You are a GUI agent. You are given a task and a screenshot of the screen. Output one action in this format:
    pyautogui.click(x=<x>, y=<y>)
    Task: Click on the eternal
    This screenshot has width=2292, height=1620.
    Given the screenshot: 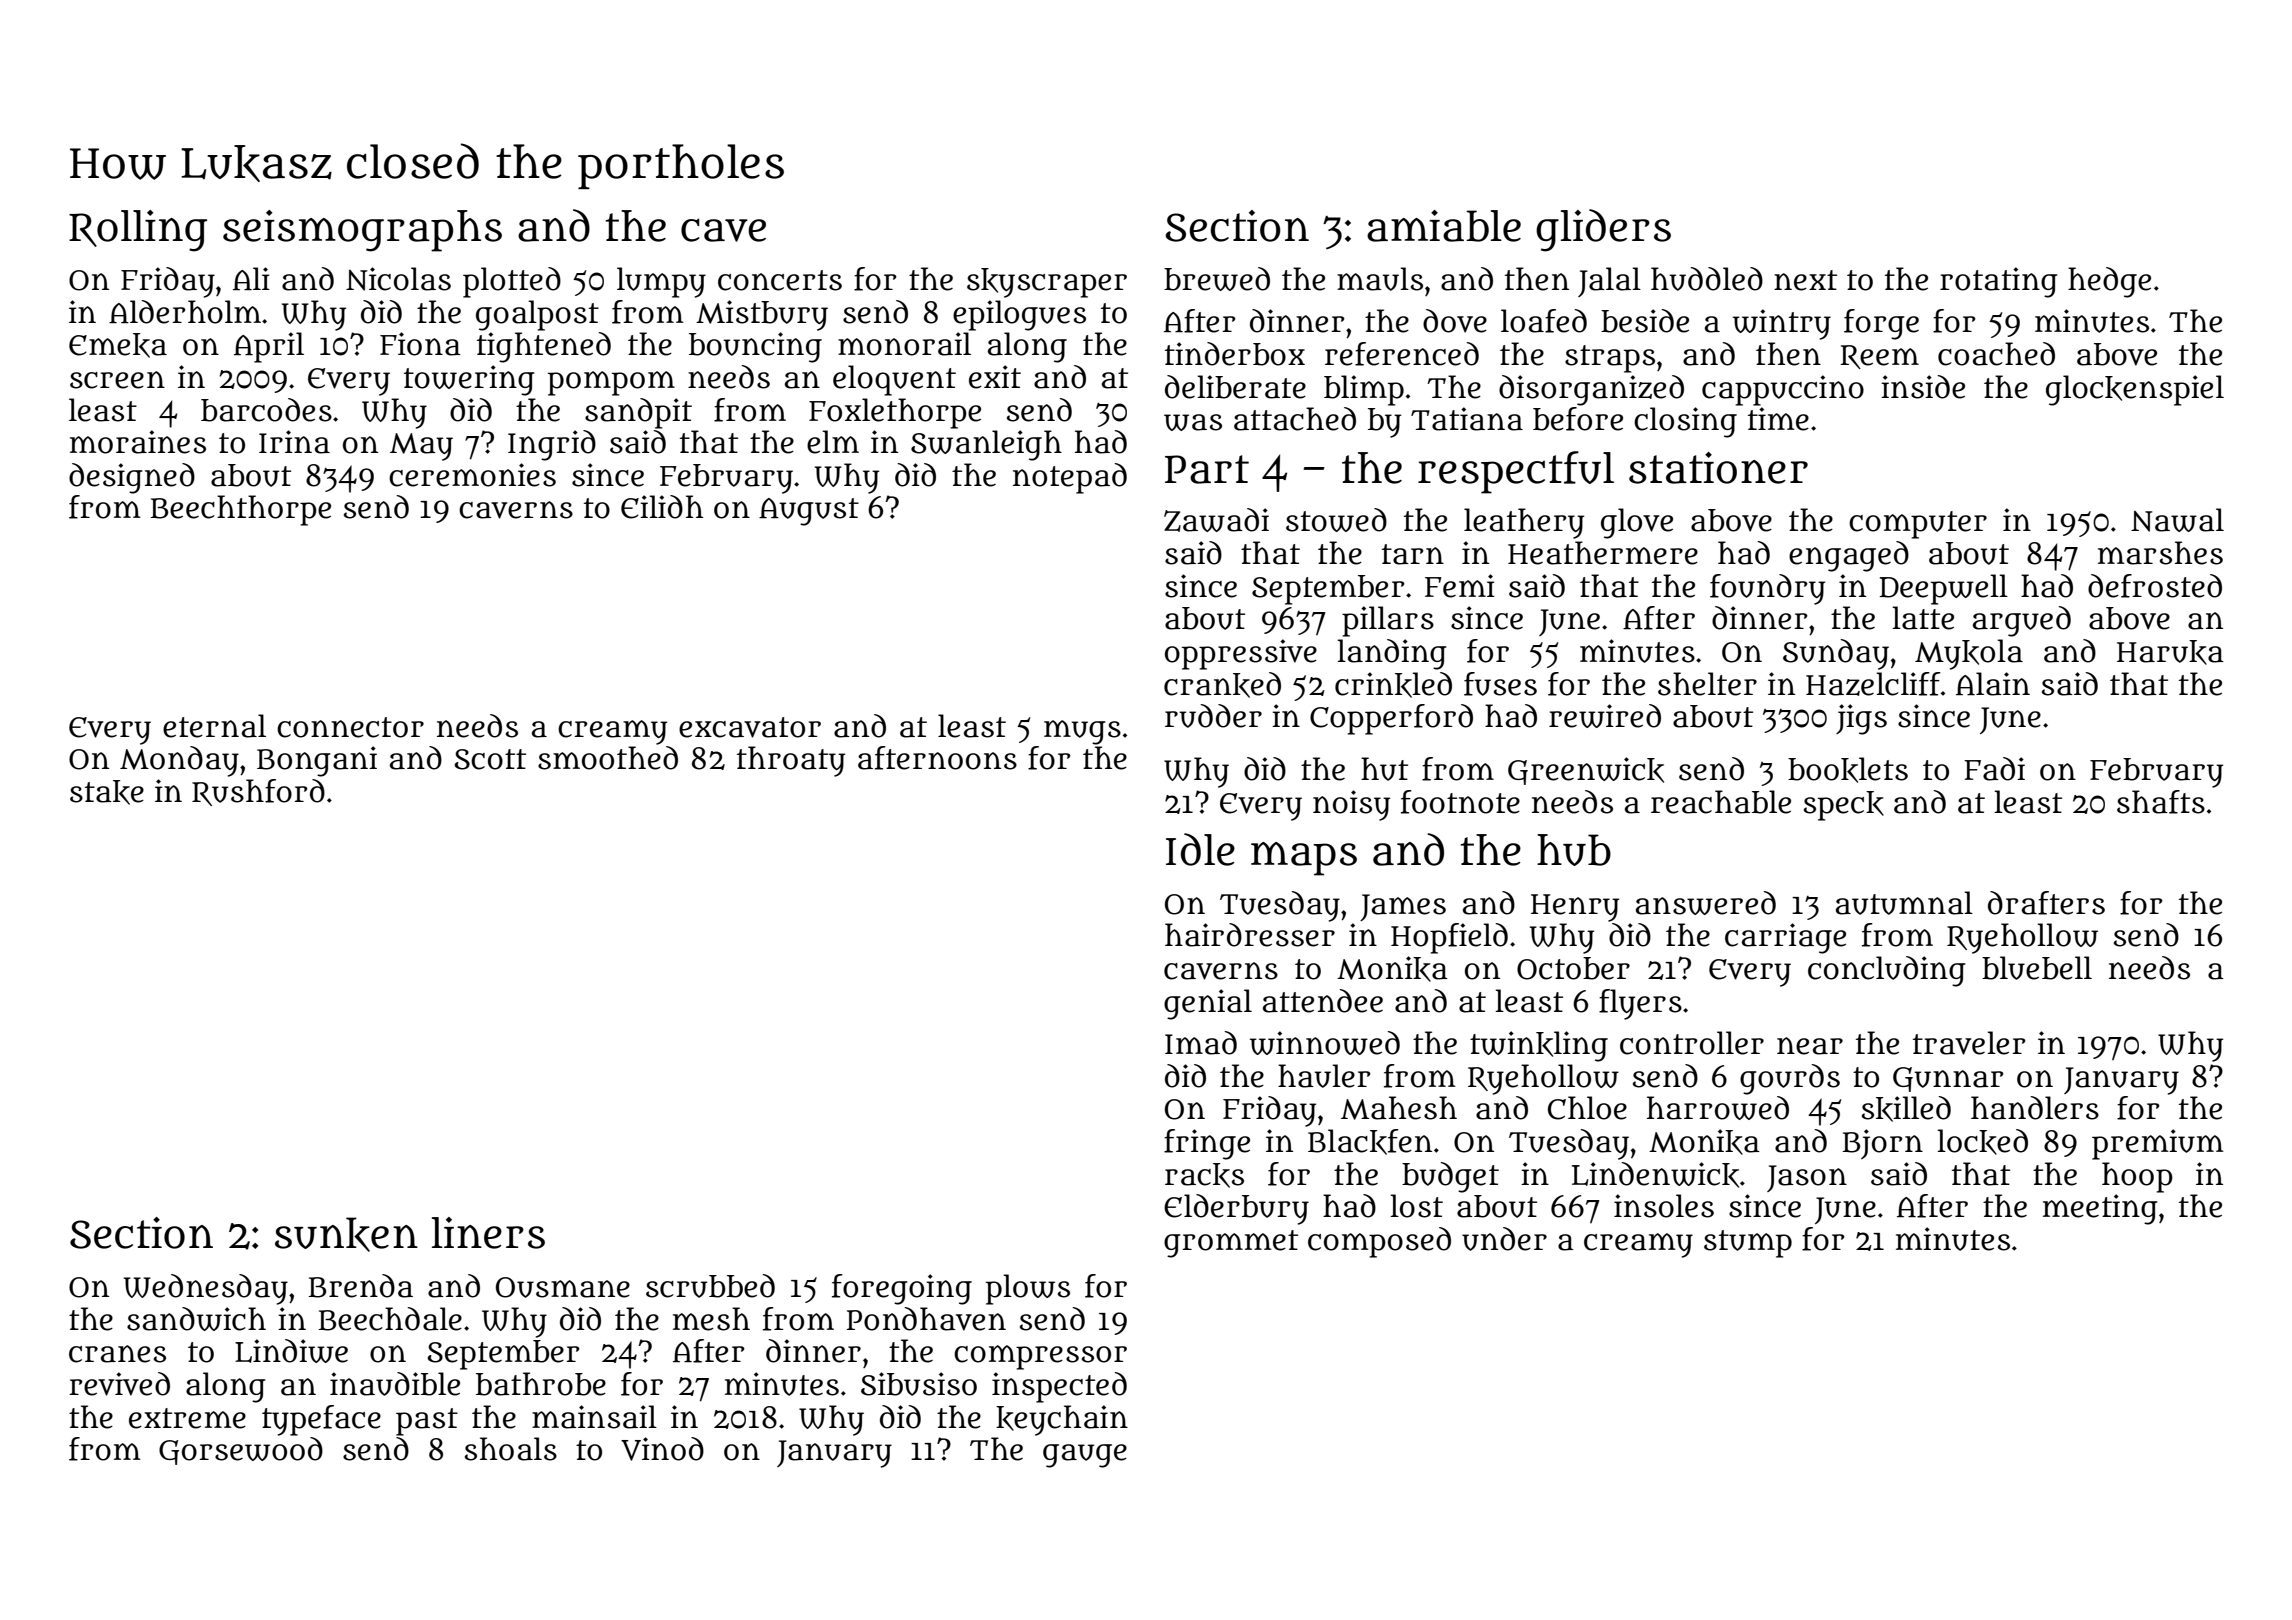 What is the action you would take?
    pyautogui.click(x=214, y=726)
